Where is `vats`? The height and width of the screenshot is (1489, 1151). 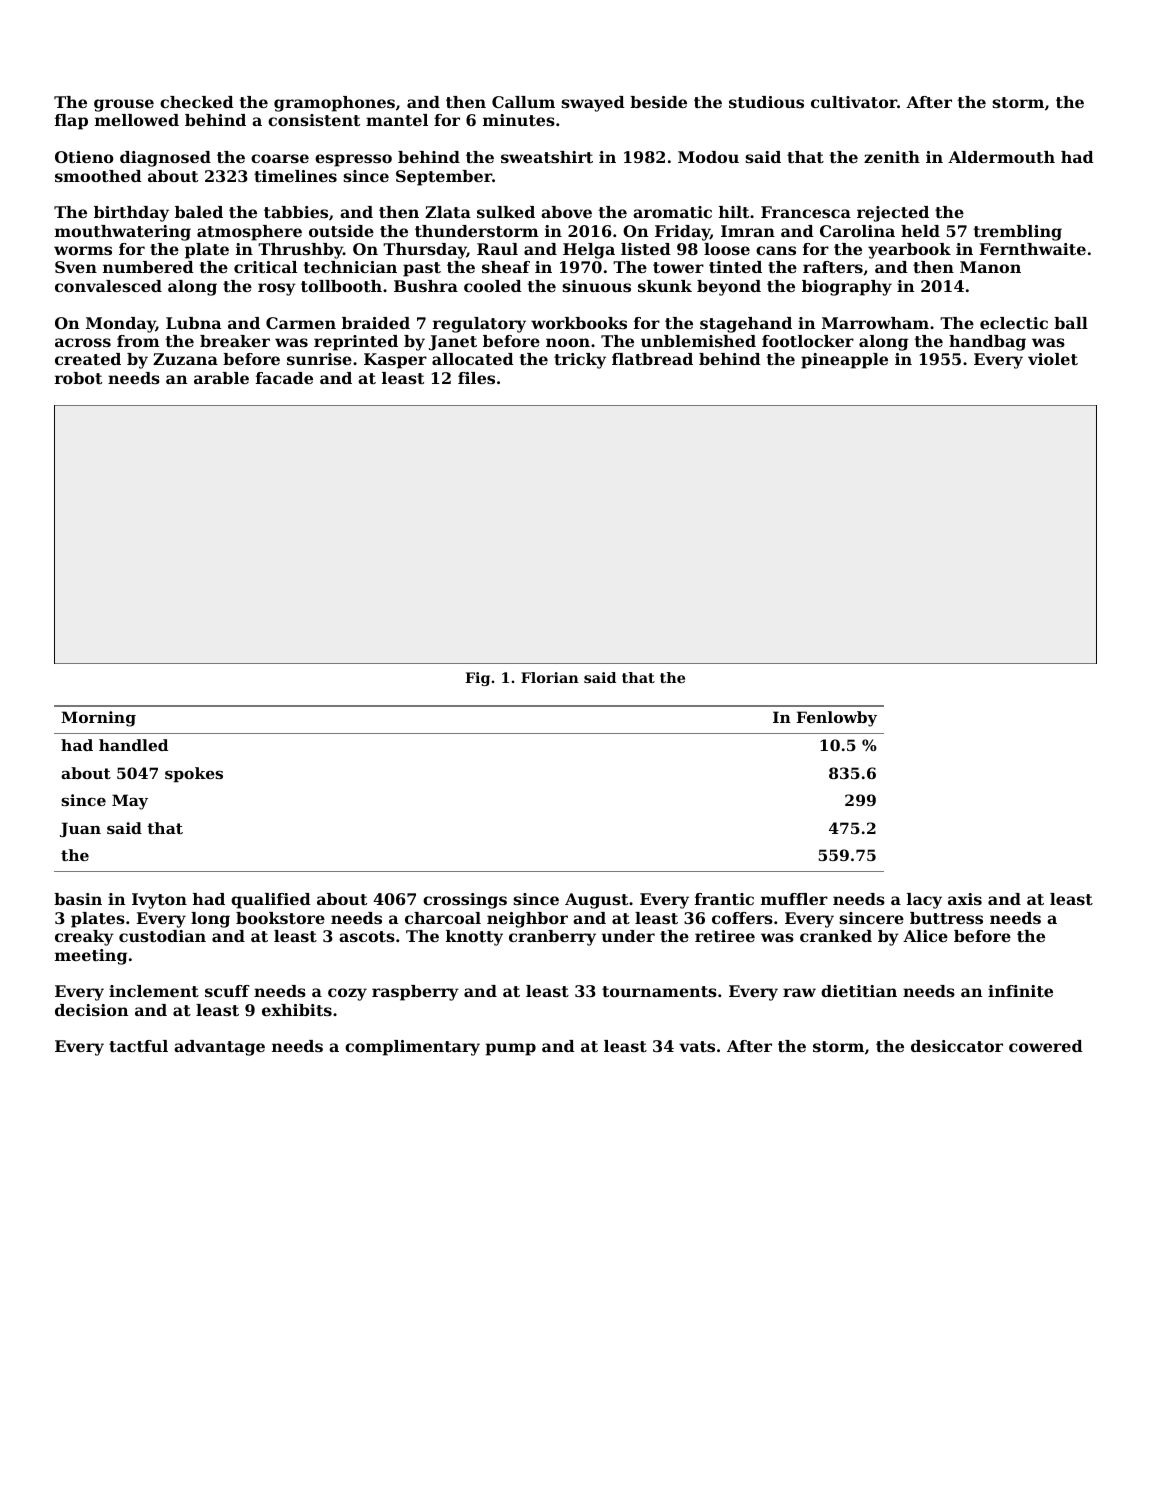 vats is located at coordinates (697, 1046).
